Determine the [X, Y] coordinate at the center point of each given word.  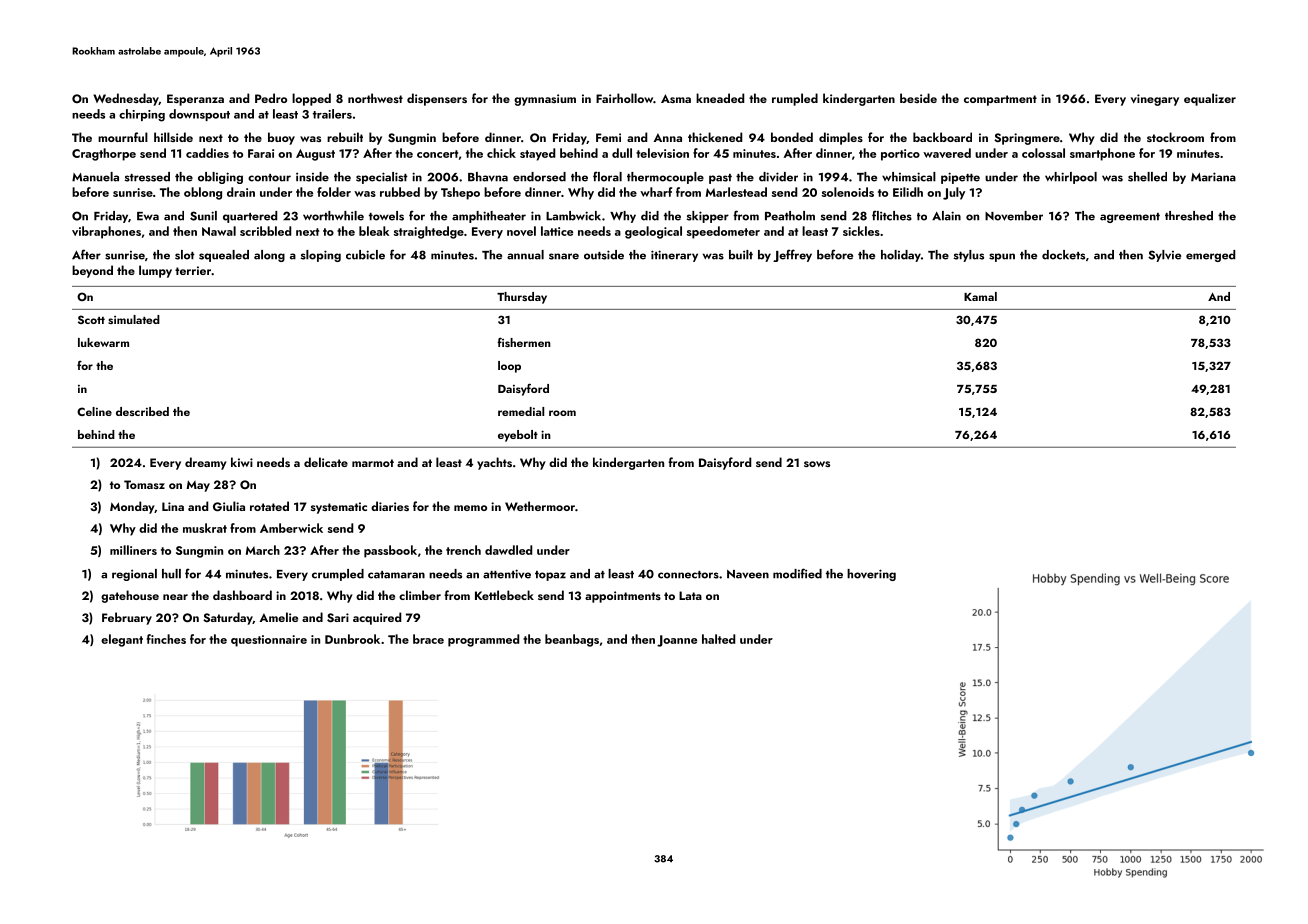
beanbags [572, 640]
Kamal [980, 296]
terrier [193, 270]
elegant [122, 640]
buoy [281, 138]
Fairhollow [624, 98]
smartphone [1102, 154]
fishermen [524, 342]
